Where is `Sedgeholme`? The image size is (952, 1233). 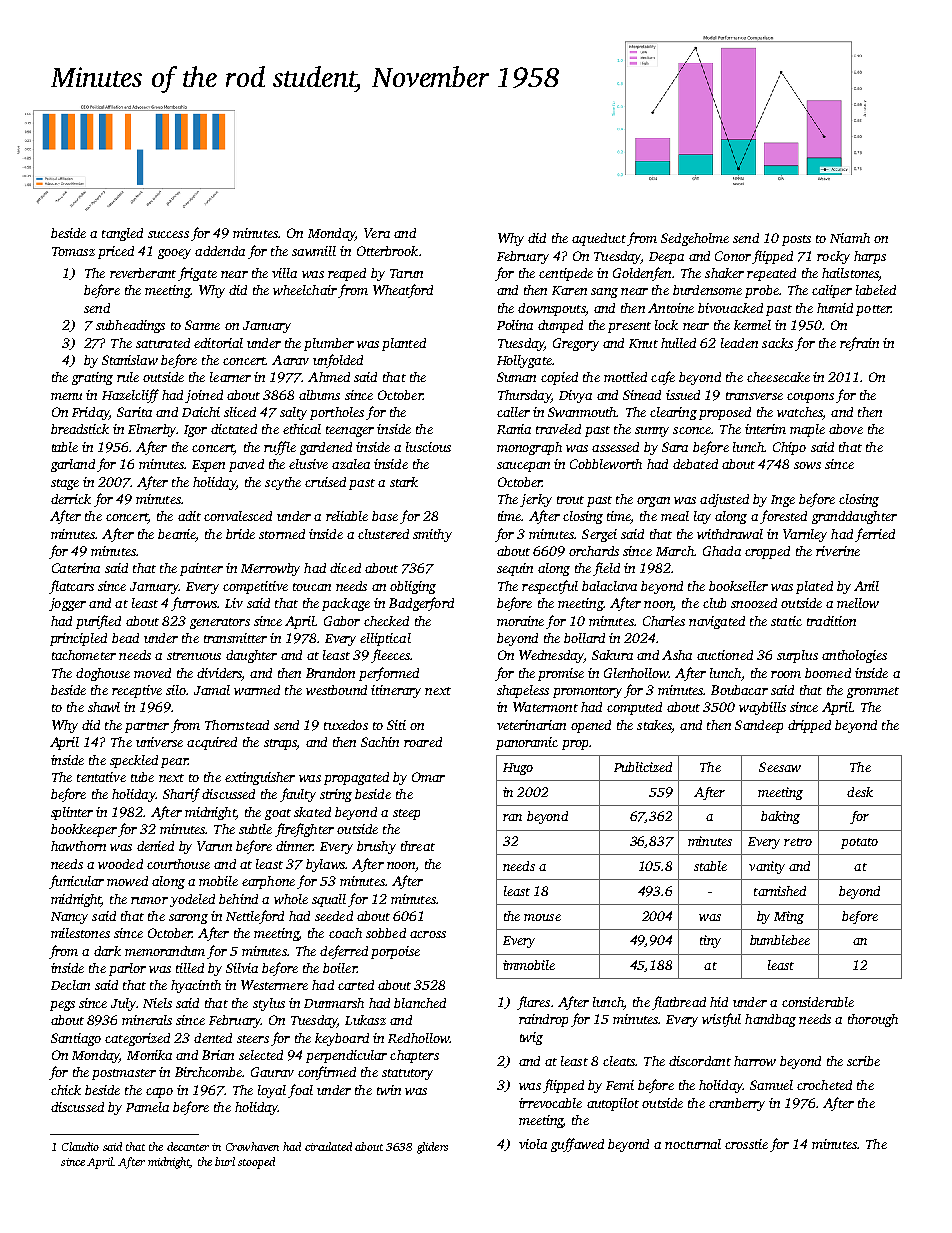
Sedgeholme is located at coordinates (695, 239).
